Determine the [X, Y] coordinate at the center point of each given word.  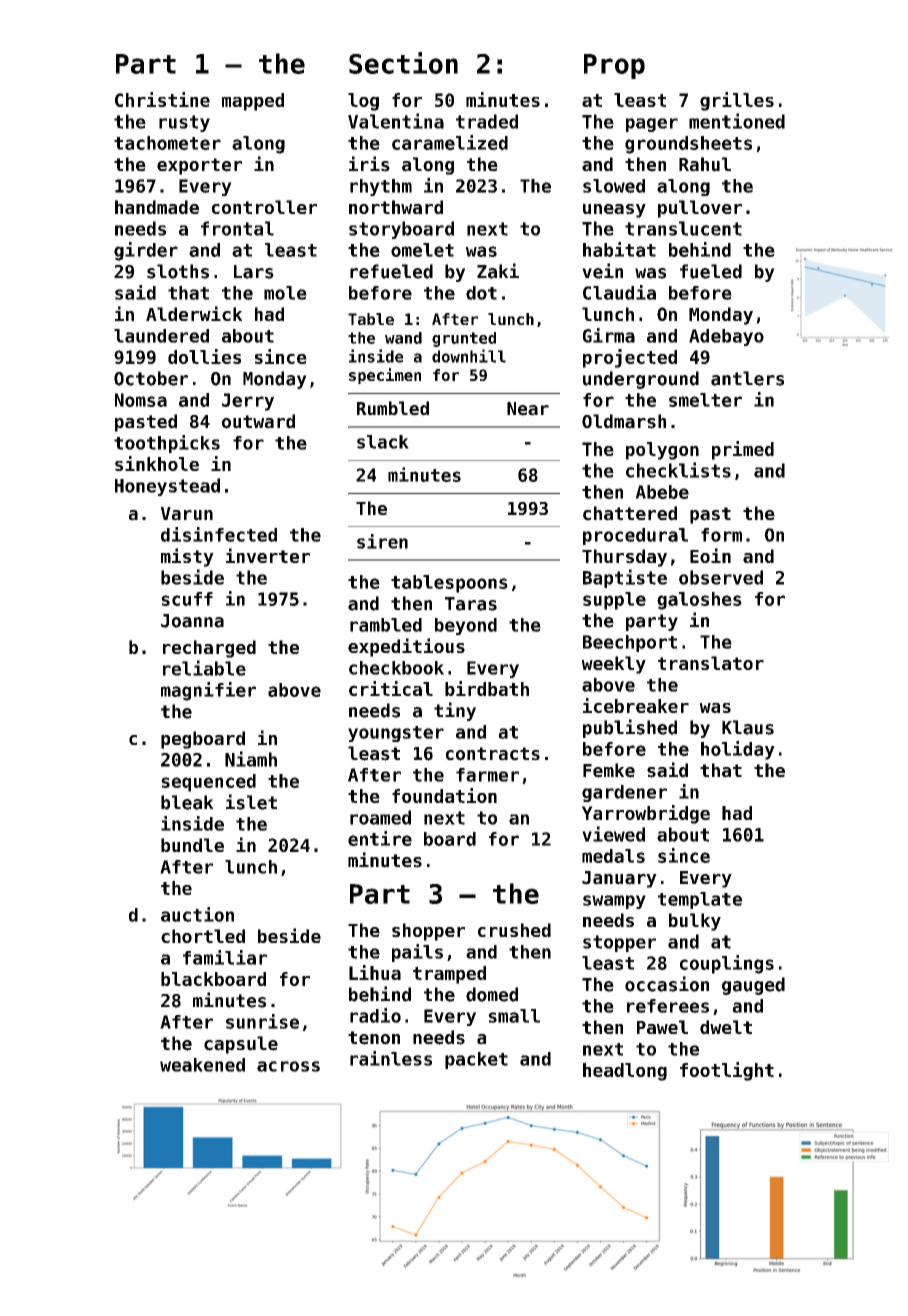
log [363, 102]
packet [476, 1060]
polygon [662, 451]
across [288, 1066]
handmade [157, 207]
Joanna [192, 621]
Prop [614, 66]
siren [382, 541]
